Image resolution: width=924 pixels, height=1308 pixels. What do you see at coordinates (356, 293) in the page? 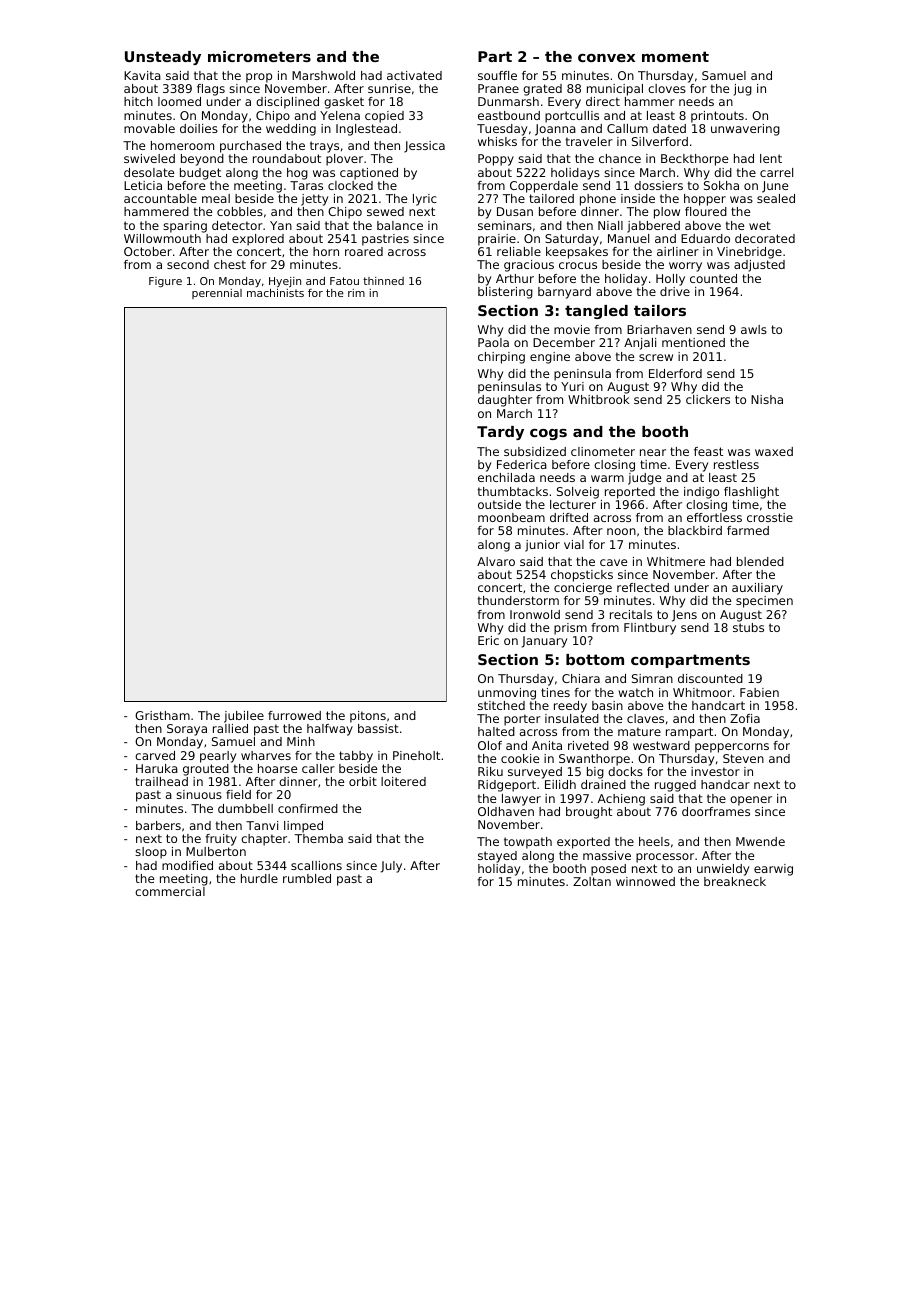
I see `rim` at bounding box center [356, 293].
